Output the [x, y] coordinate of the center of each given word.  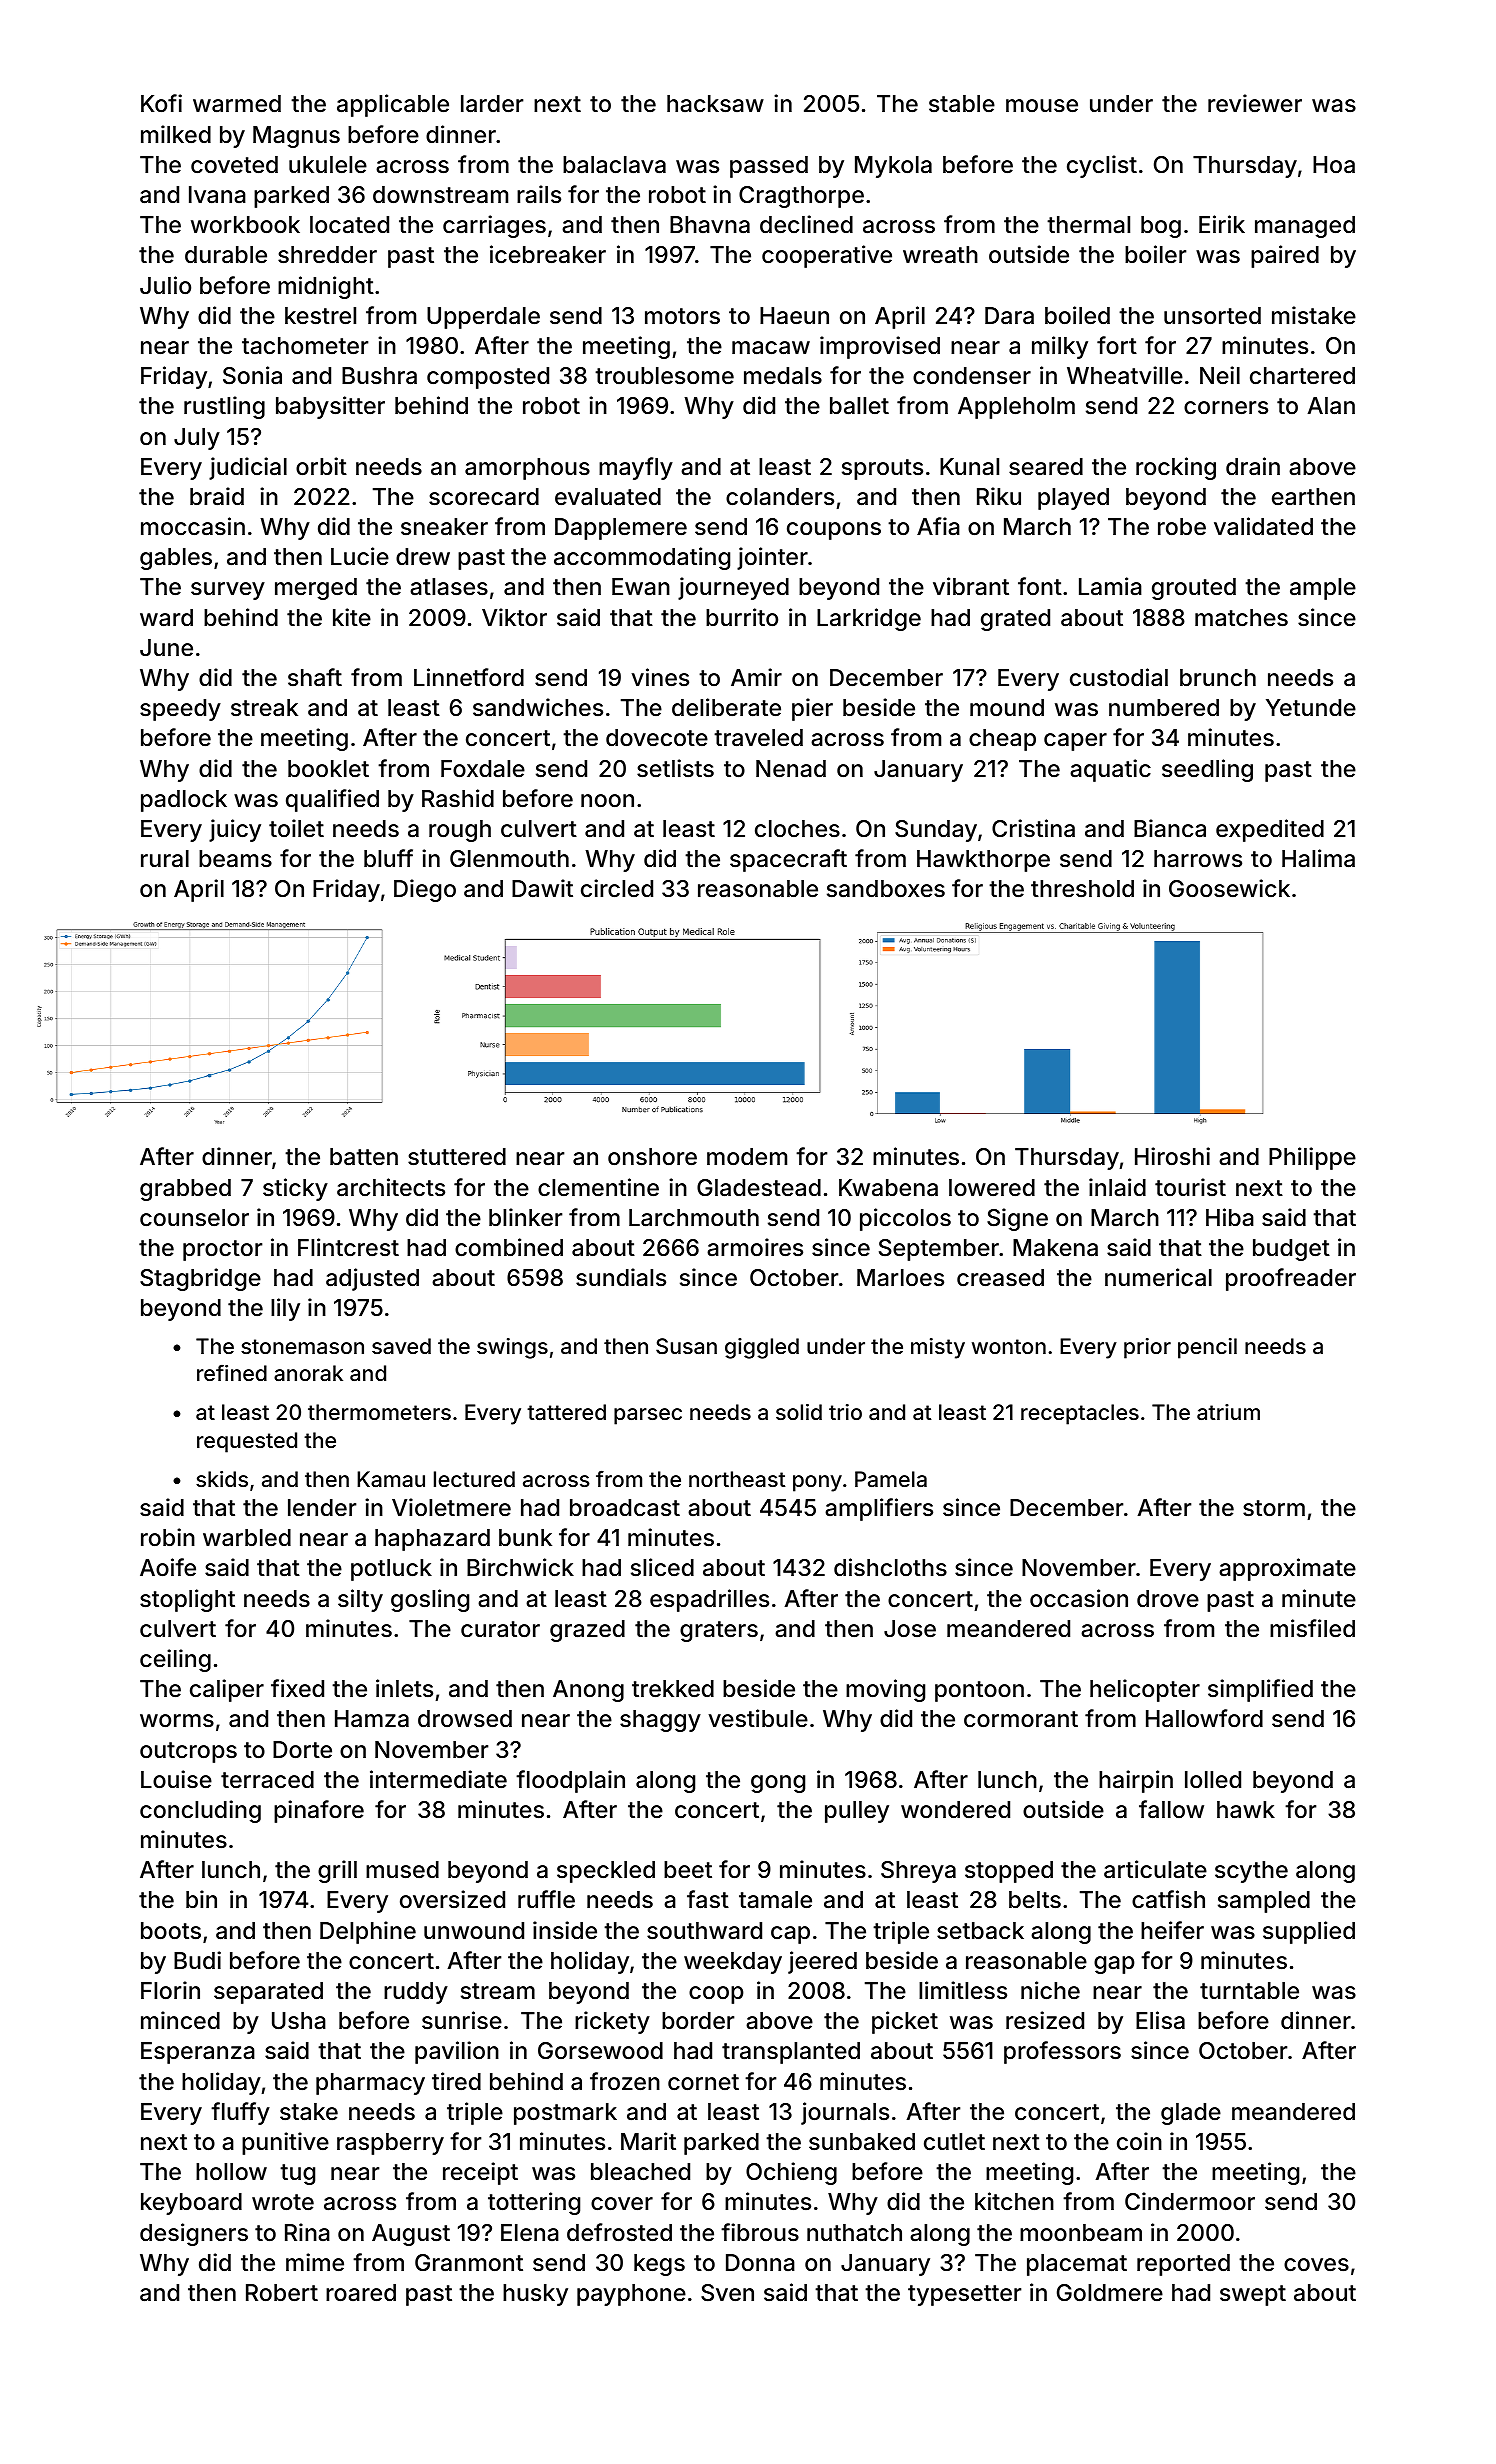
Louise [176, 1779]
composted [488, 378]
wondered [955, 1810]
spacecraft [788, 860]
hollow [231, 2172]
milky [1060, 347]
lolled [1213, 1780]
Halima [1318, 858]
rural [165, 859]
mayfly [636, 468]
